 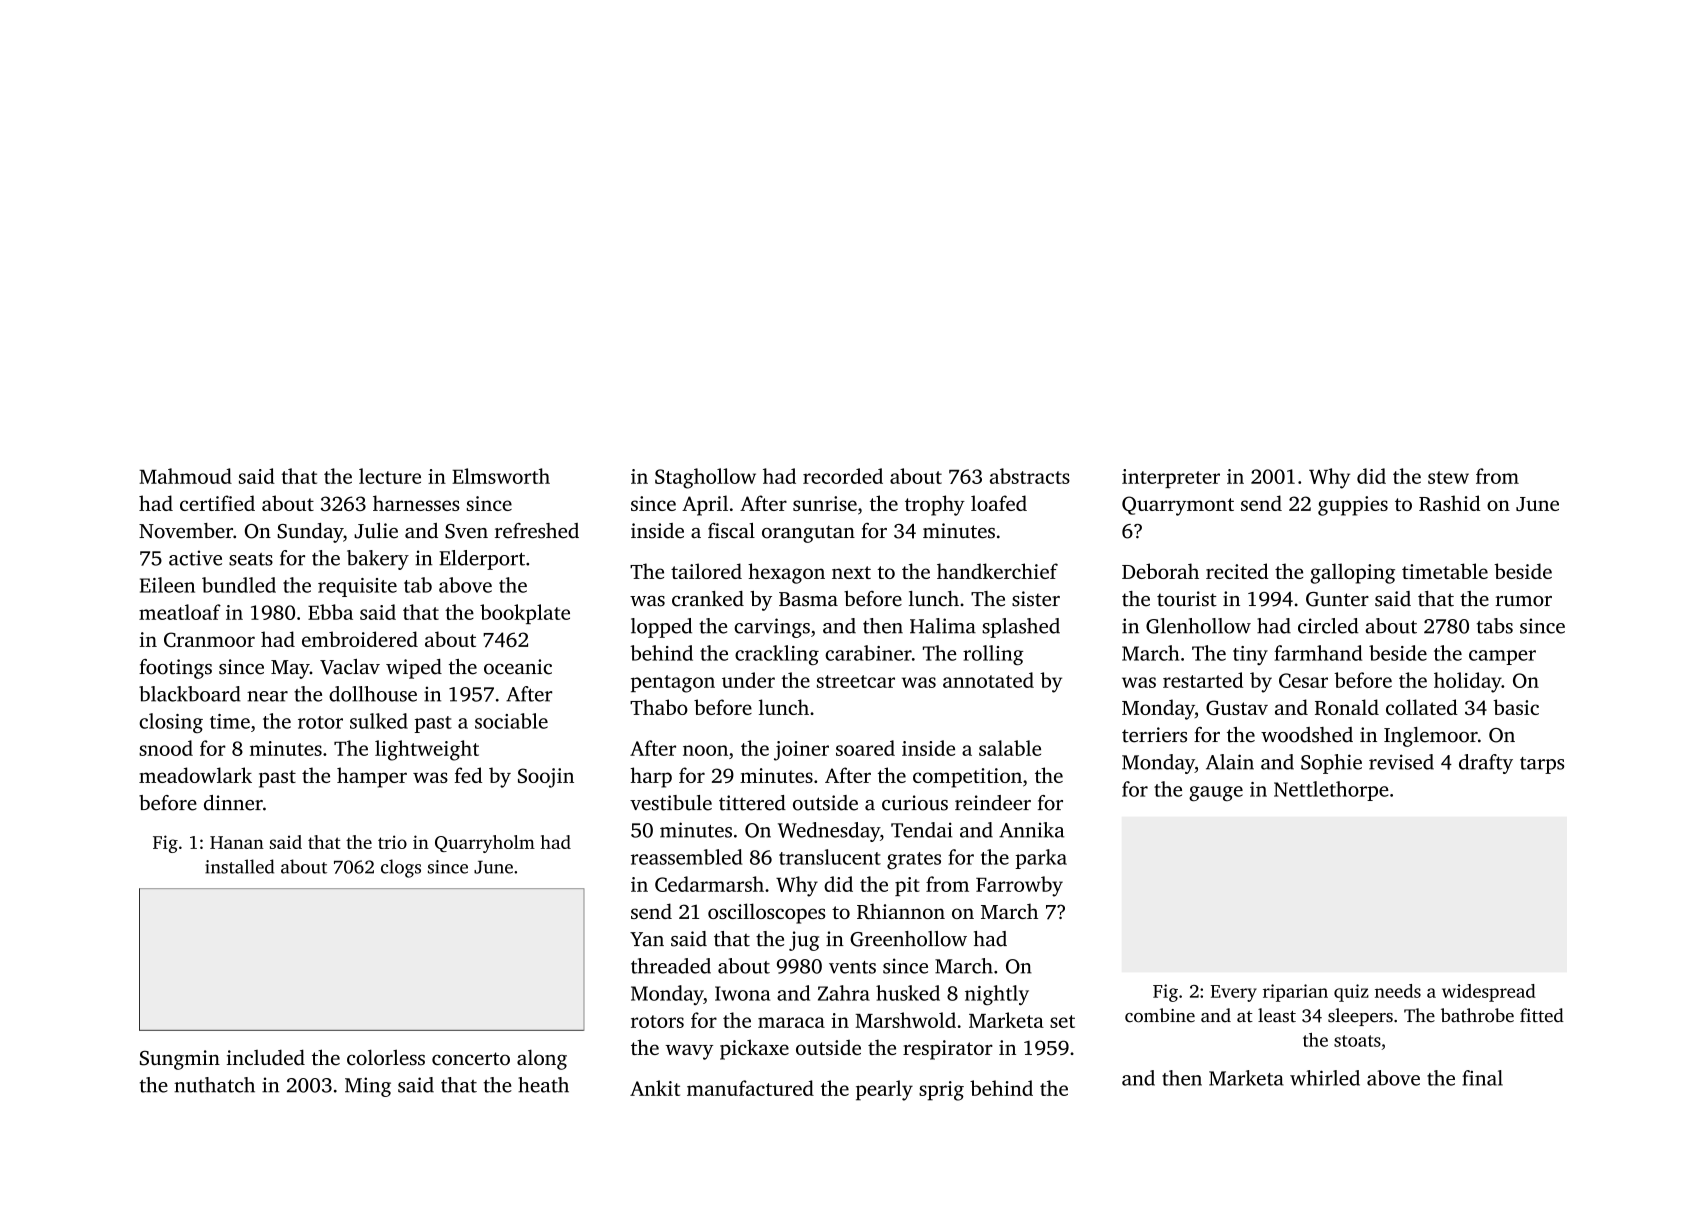 What do you see at coordinates (1325, 1078) in the screenshot?
I see `whirled` at bounding box center [1325, 1078].
